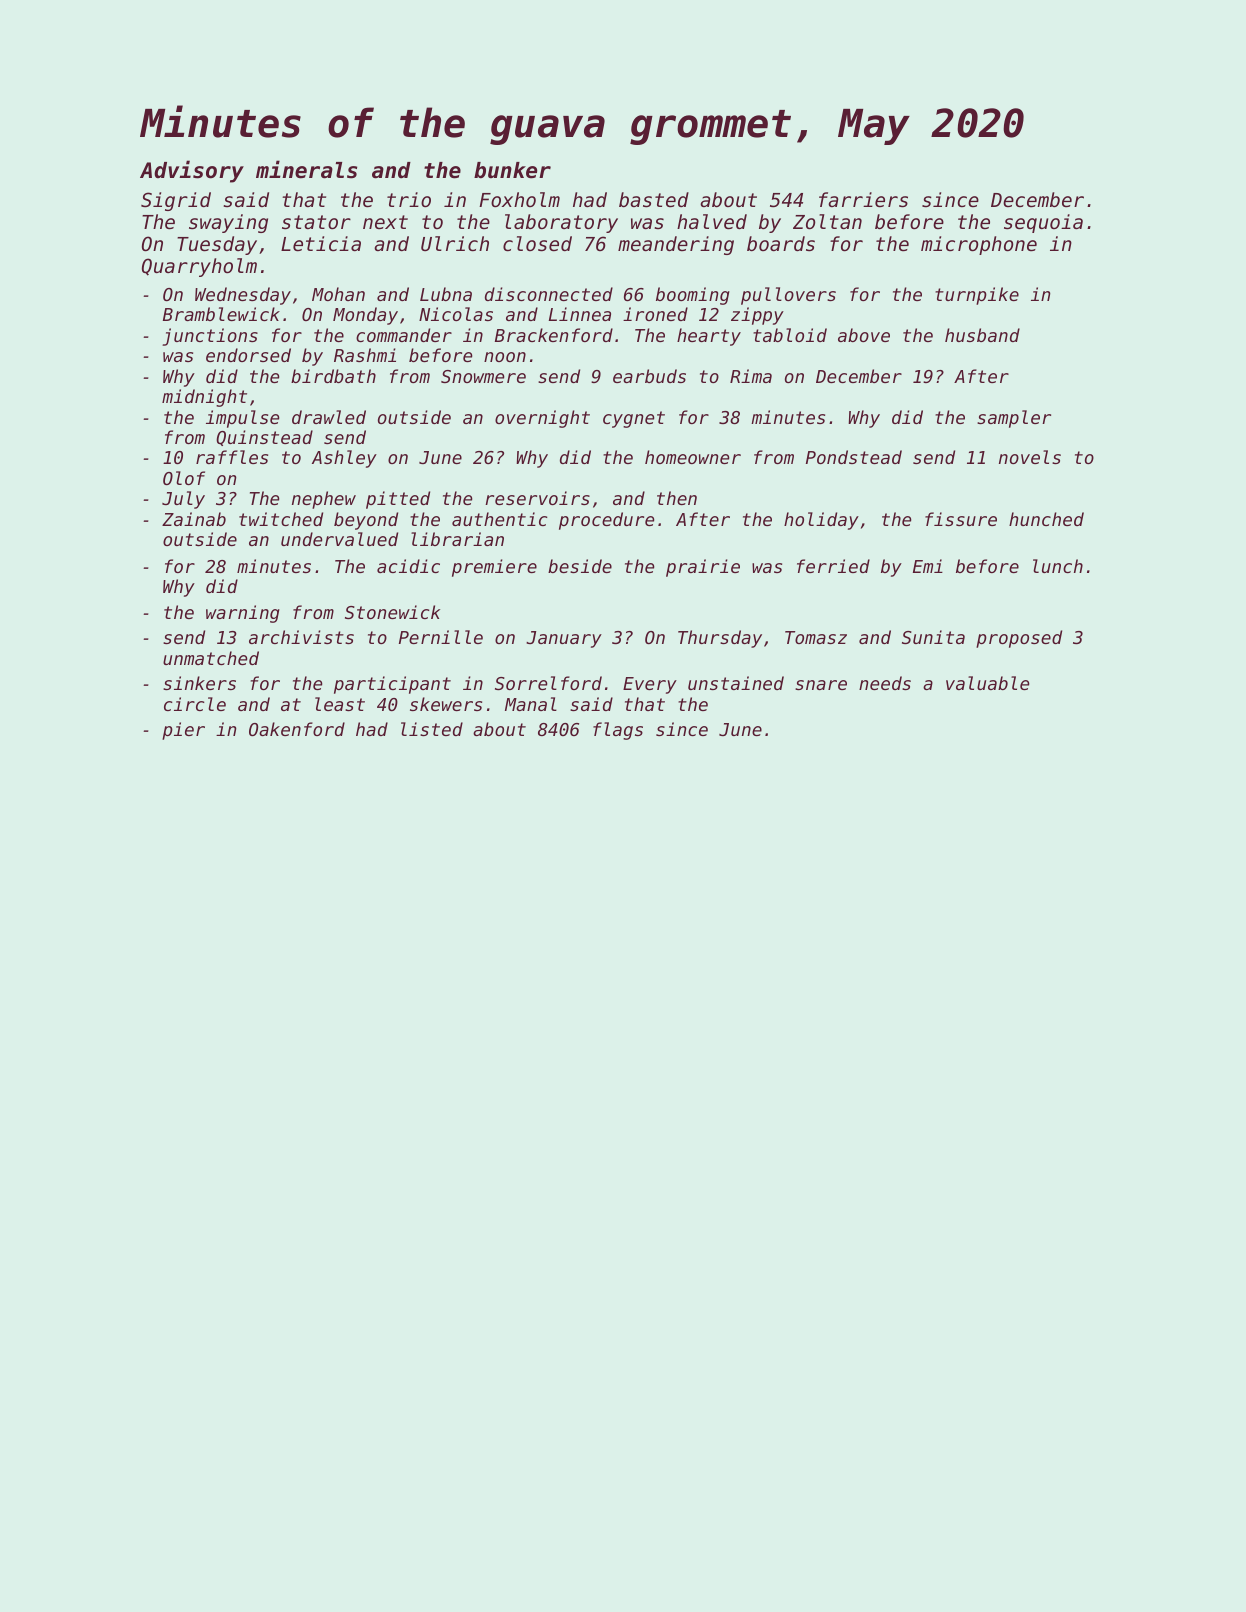 Image resolution: width=1246 pixels, height=1612 pixels. I want to click on lunch, so click(1058, 566).
